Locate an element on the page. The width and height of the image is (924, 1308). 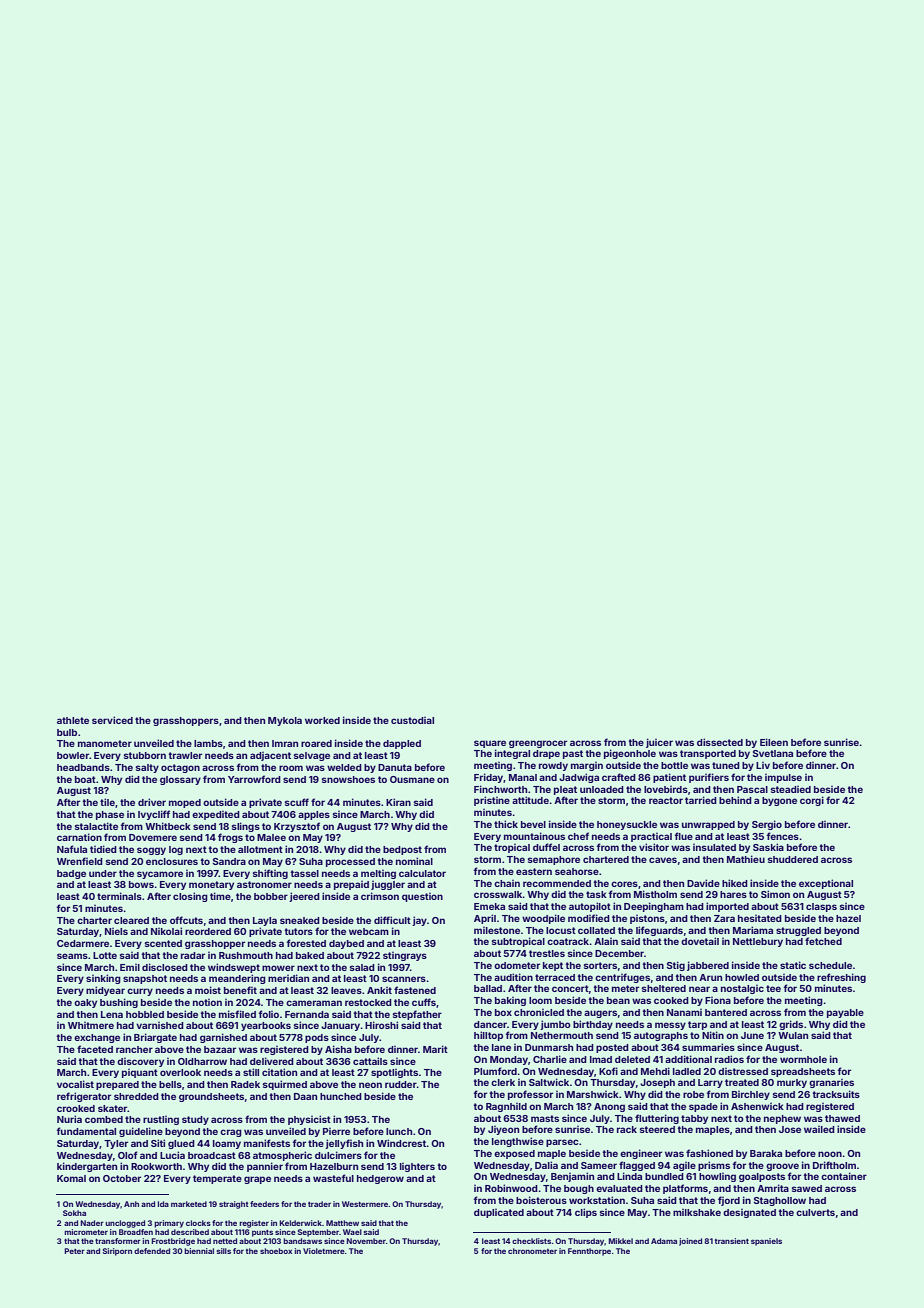
enclosures is located at coordinates (172, 861).
